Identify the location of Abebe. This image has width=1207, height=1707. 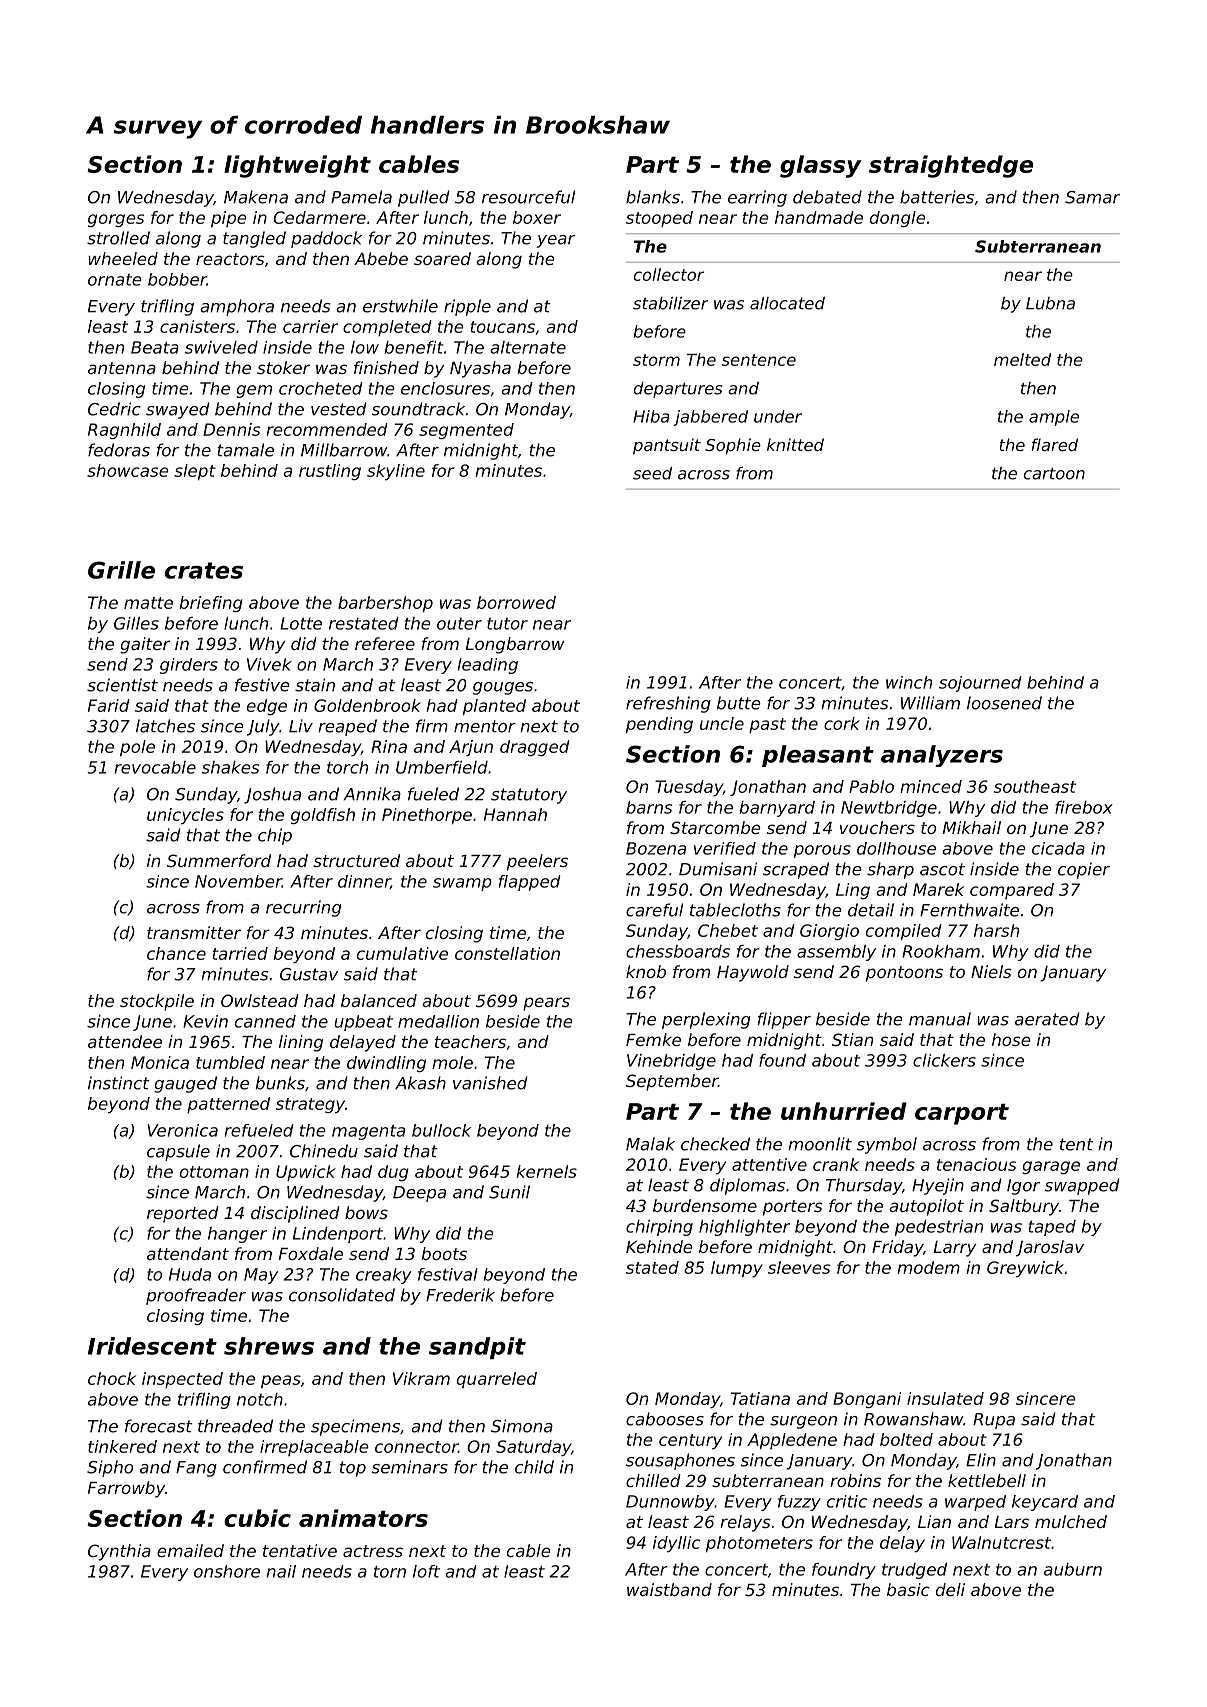
(381, 258).
